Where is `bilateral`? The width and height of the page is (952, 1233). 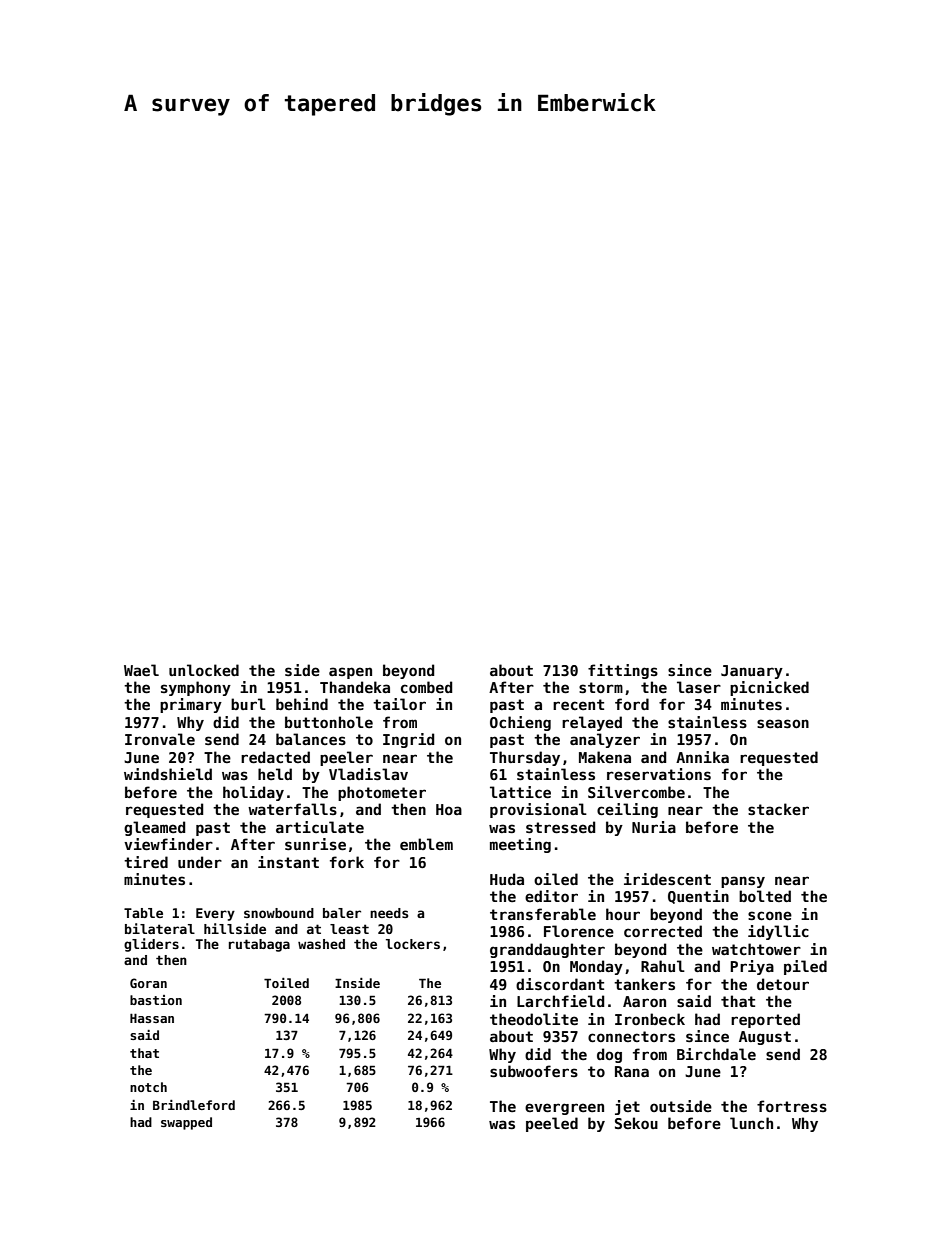 bilateral is located at coordinates (160, 928).
